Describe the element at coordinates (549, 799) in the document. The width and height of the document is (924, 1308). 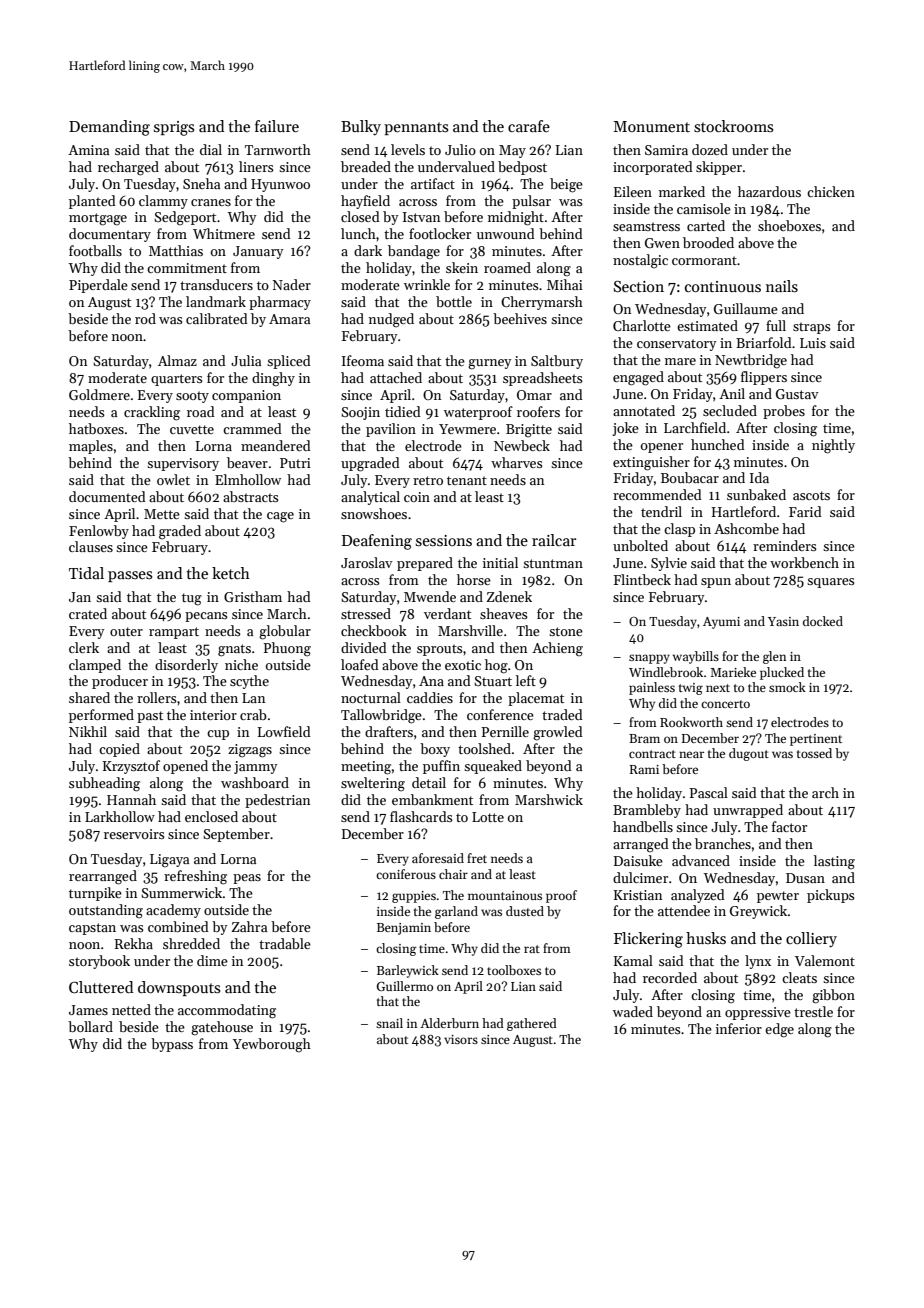
I see `Marshwick` at that location.
